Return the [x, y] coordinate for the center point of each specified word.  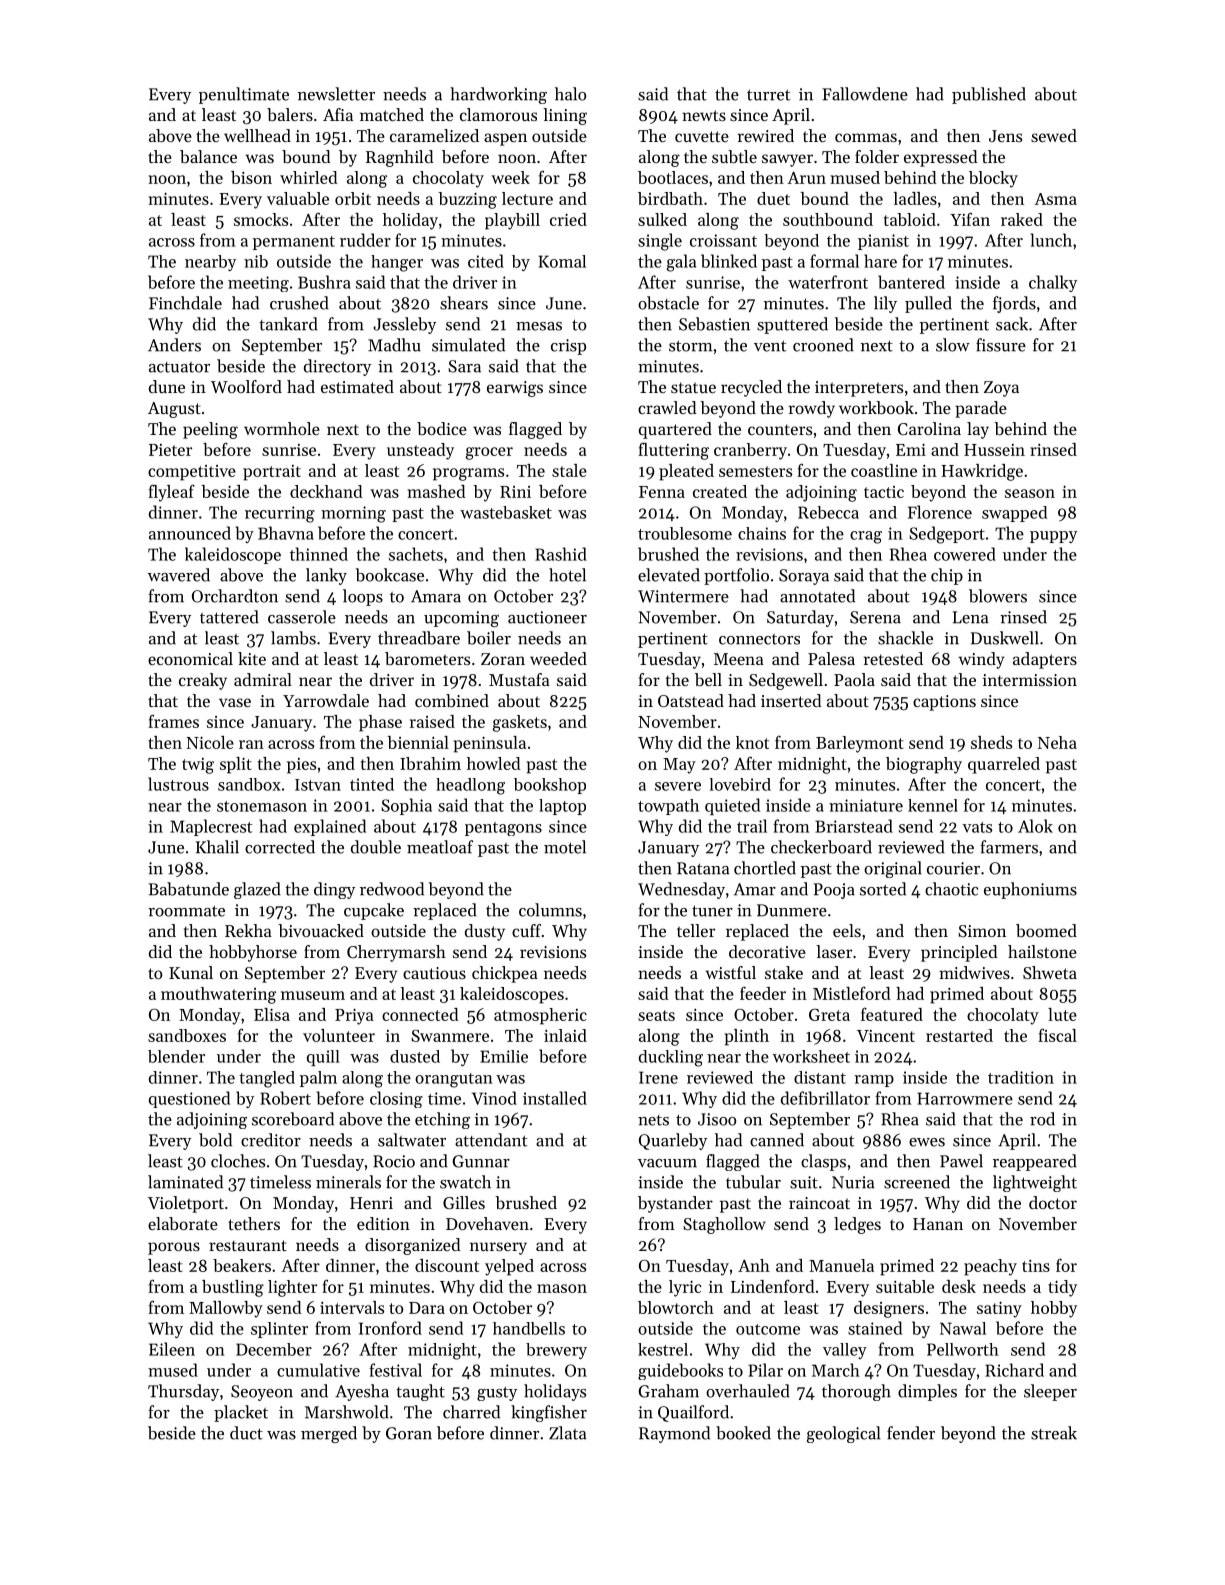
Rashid [561, 554]
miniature [866, 805]
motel [565, 847]
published [989, 95]
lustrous [178, 784]
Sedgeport [947, 535]
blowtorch [676, 1307]
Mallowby [226, 1309]
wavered [179, 575]
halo [570, 94]
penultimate [244, 95]
